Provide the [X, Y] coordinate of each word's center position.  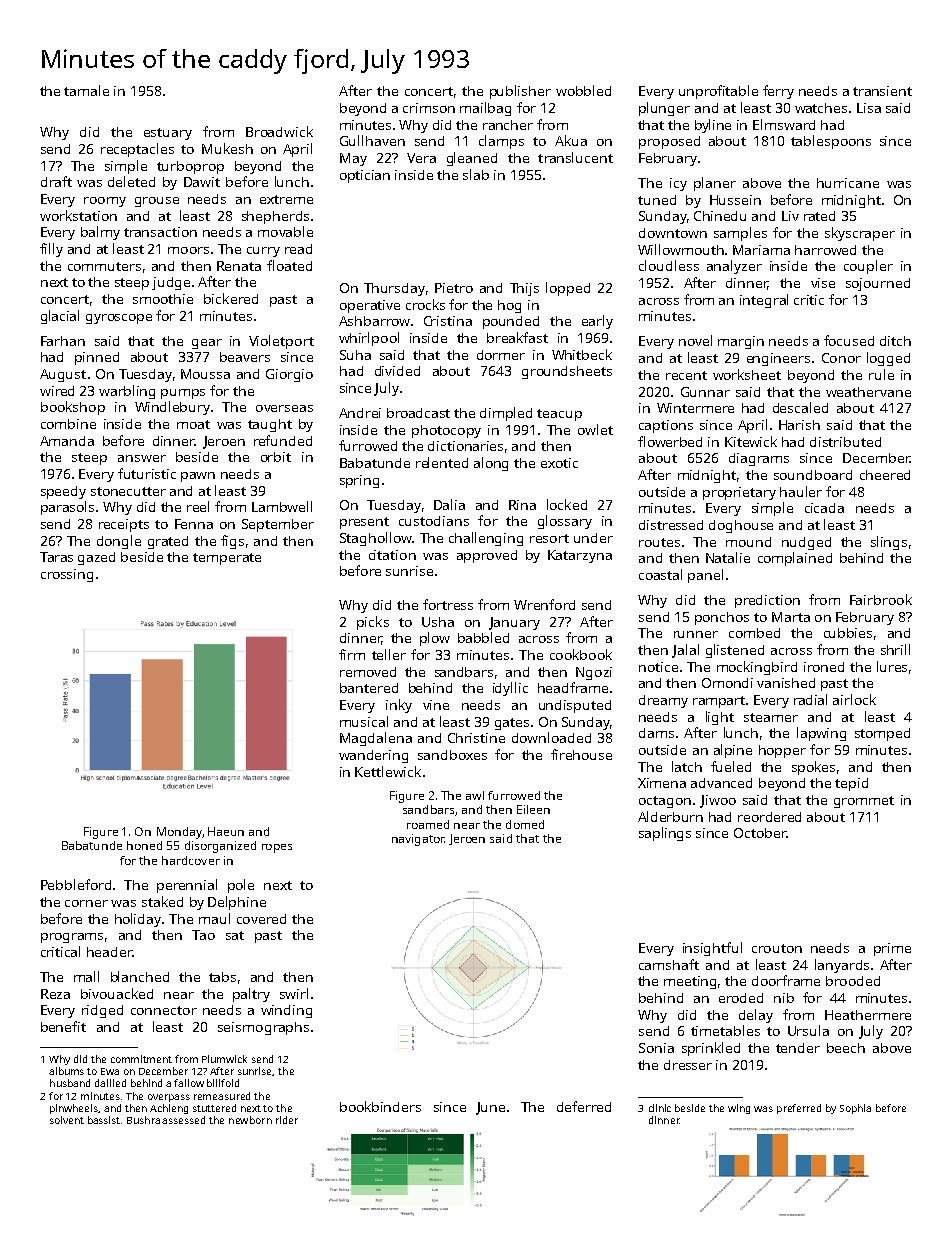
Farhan [63, 341]
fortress [448, 604]
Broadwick [279, 131]
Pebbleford [76, 884]
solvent [67, 1120]
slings [889, 543]
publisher [520, 92]
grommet [864, 802]
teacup [559, 415]
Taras [56, 557]
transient [882, 91]
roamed [428, 824]
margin [741, 342]
